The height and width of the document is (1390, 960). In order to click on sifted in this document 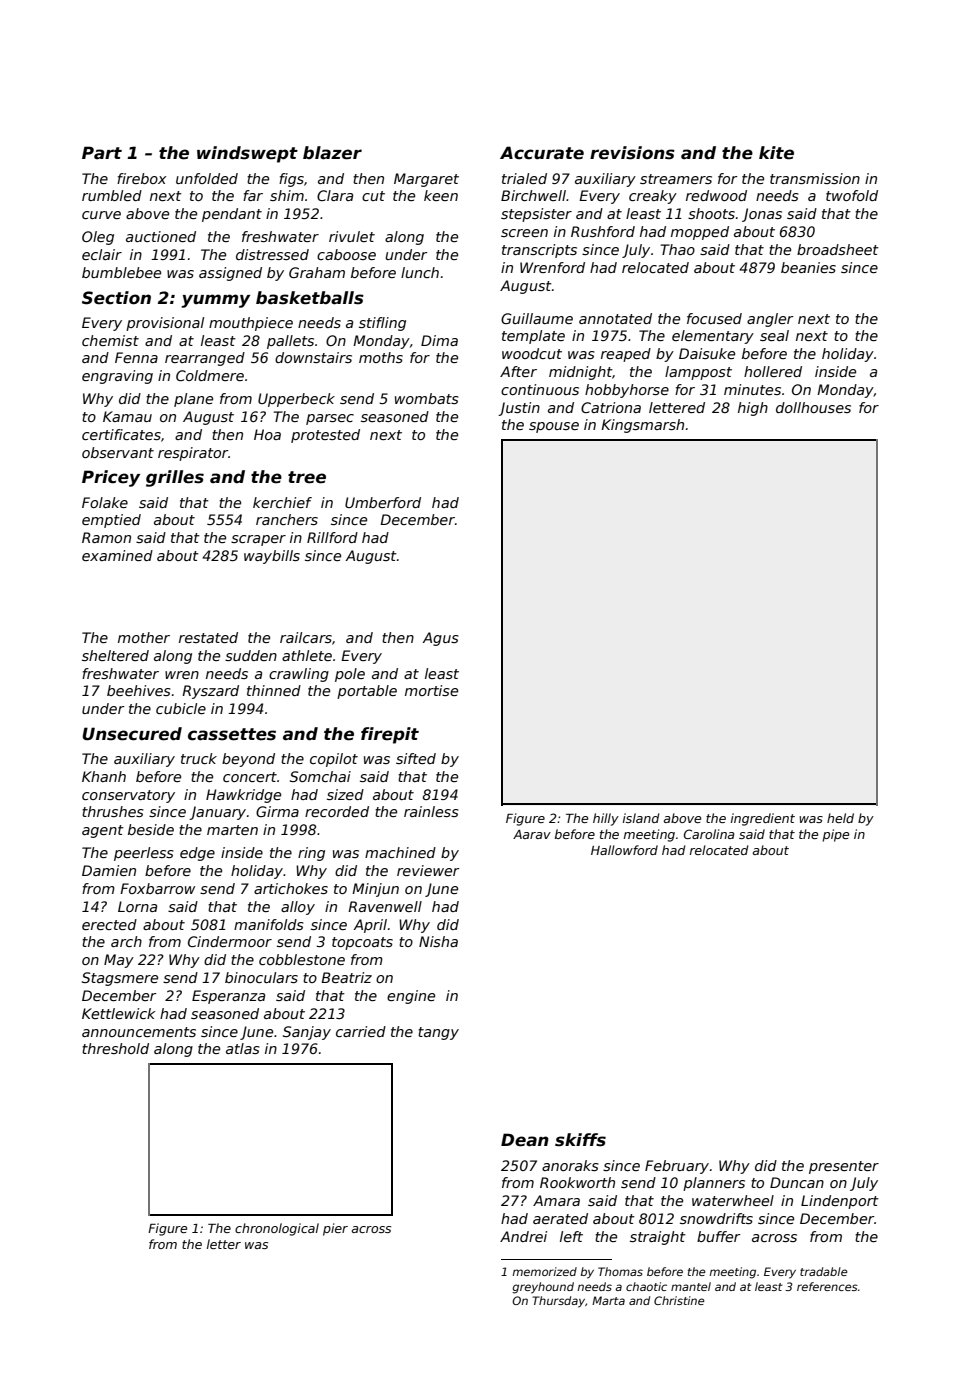, I will do `click(416, 758)`.
